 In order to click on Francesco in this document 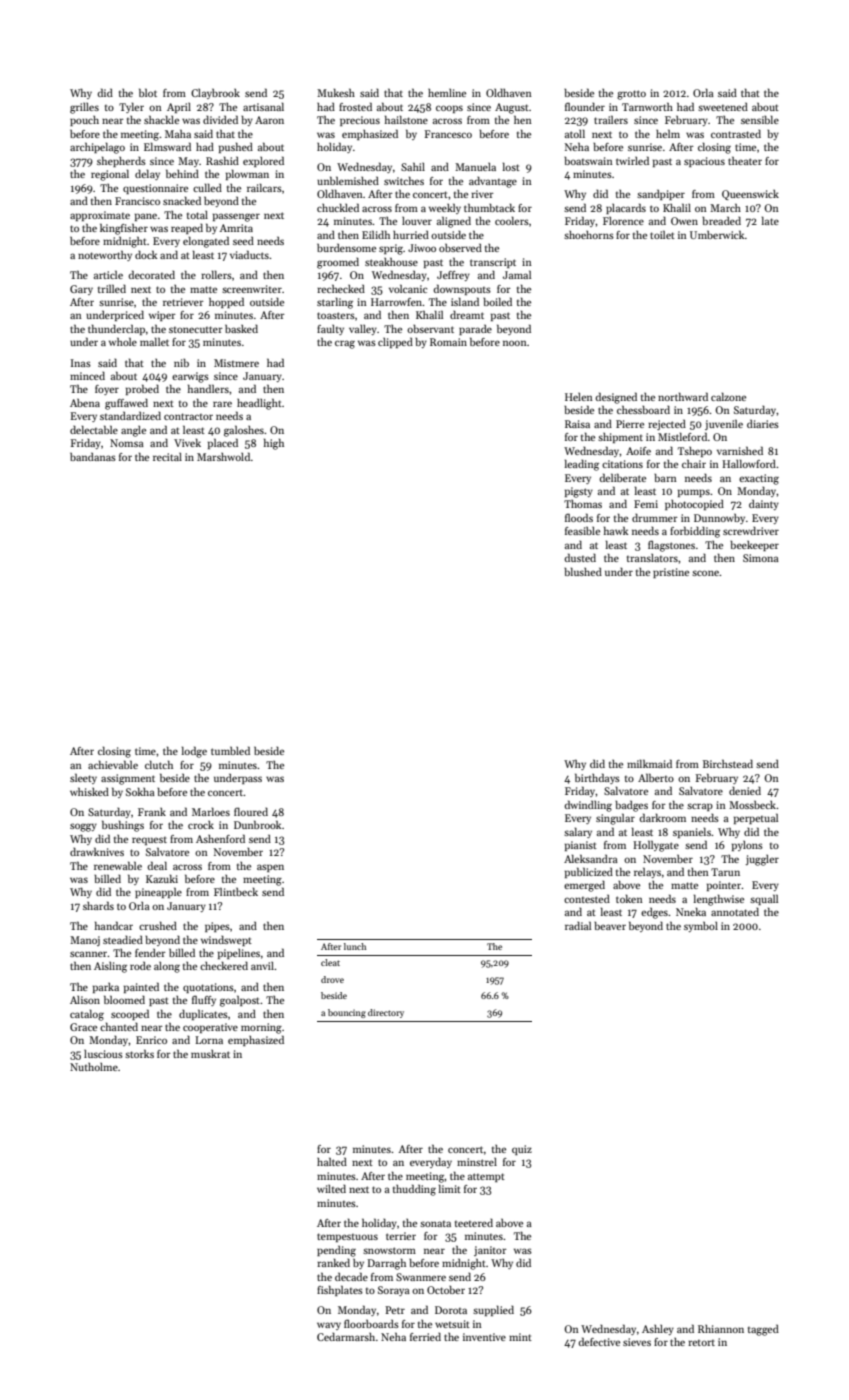, I will do `click(448, 134)`.
